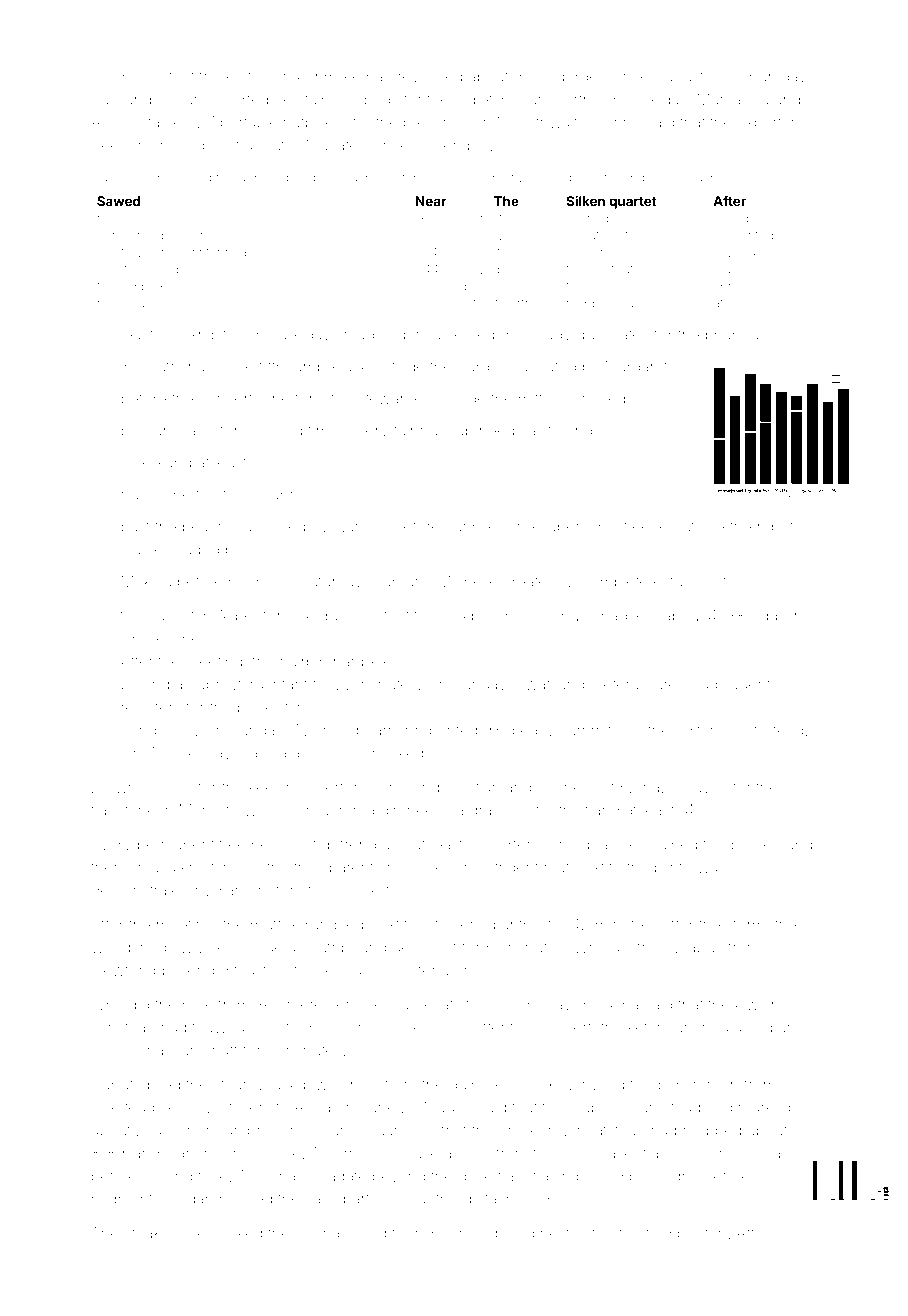 This screenshot has width=908, height=1316. Describe the element at coordinates (123, 1027) in the screenshot. I see `Kilnstead` at that location.
